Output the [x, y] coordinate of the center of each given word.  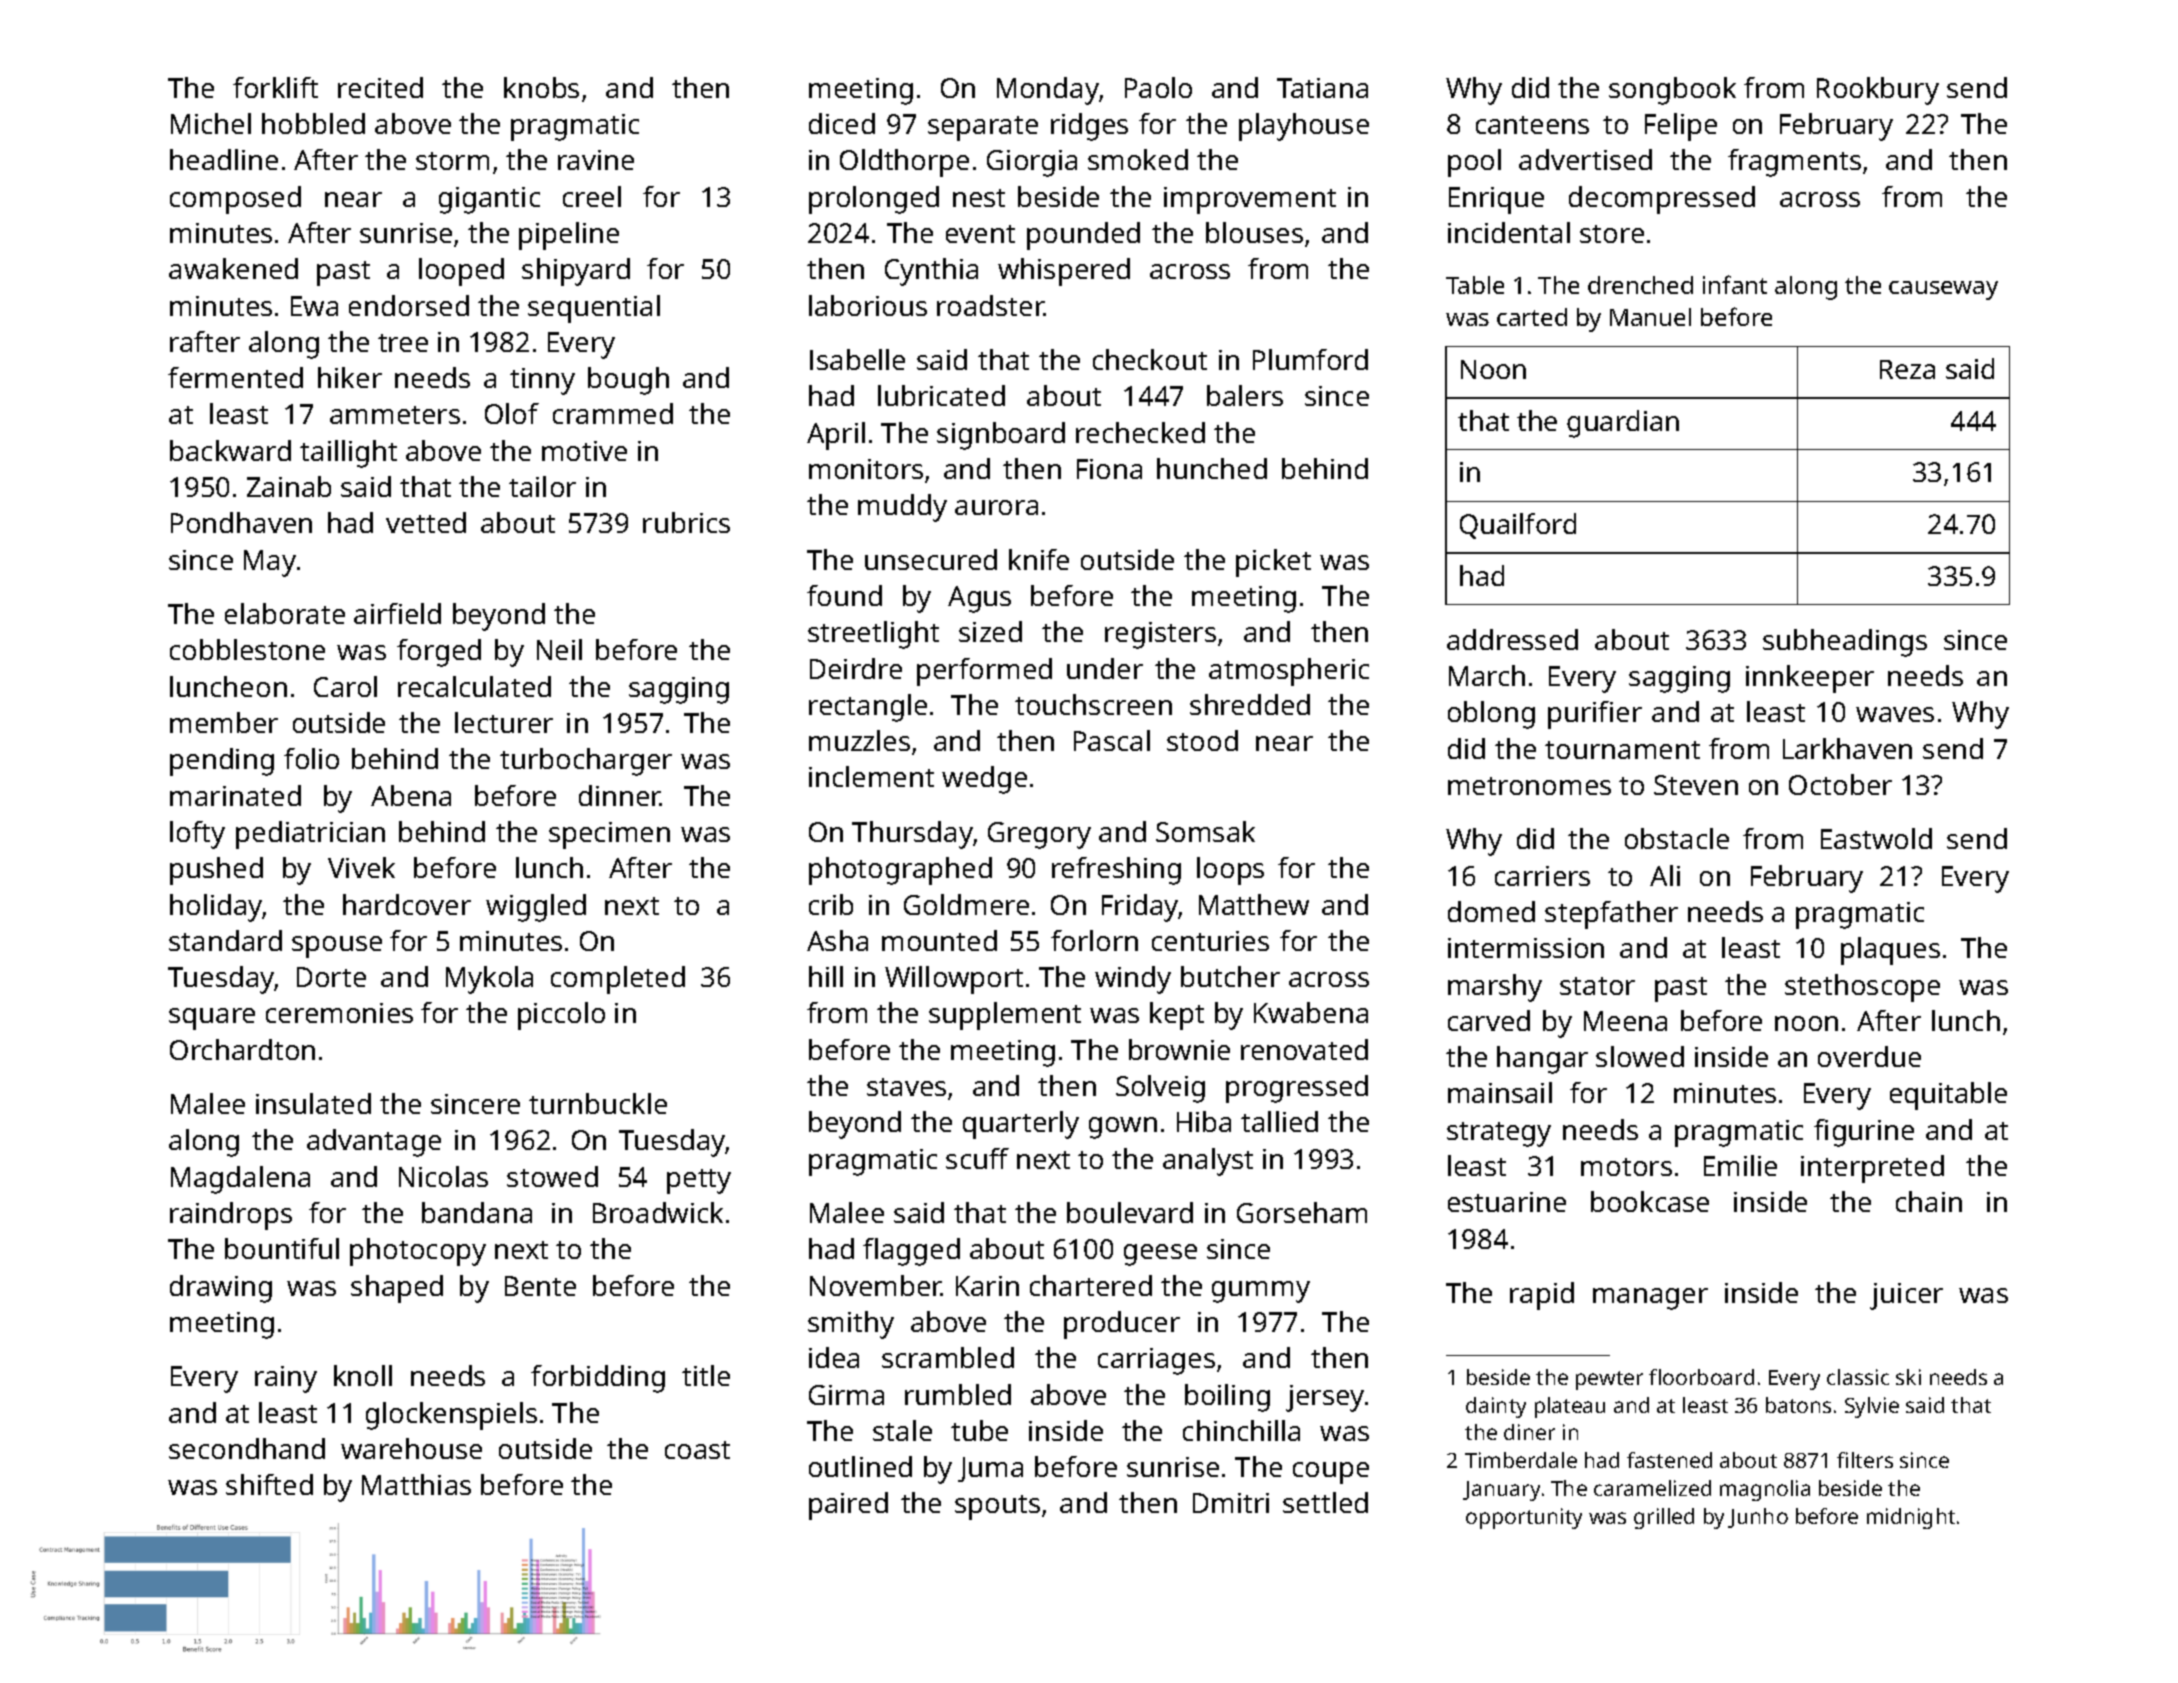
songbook [1672, 91]
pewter [1609, 1380]
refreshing [1116, 871]
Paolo [1158, 87]
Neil [559, 649]
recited [380, 87]
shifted [269, 1484]
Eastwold [1876, 838]
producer [1122, 1325]
